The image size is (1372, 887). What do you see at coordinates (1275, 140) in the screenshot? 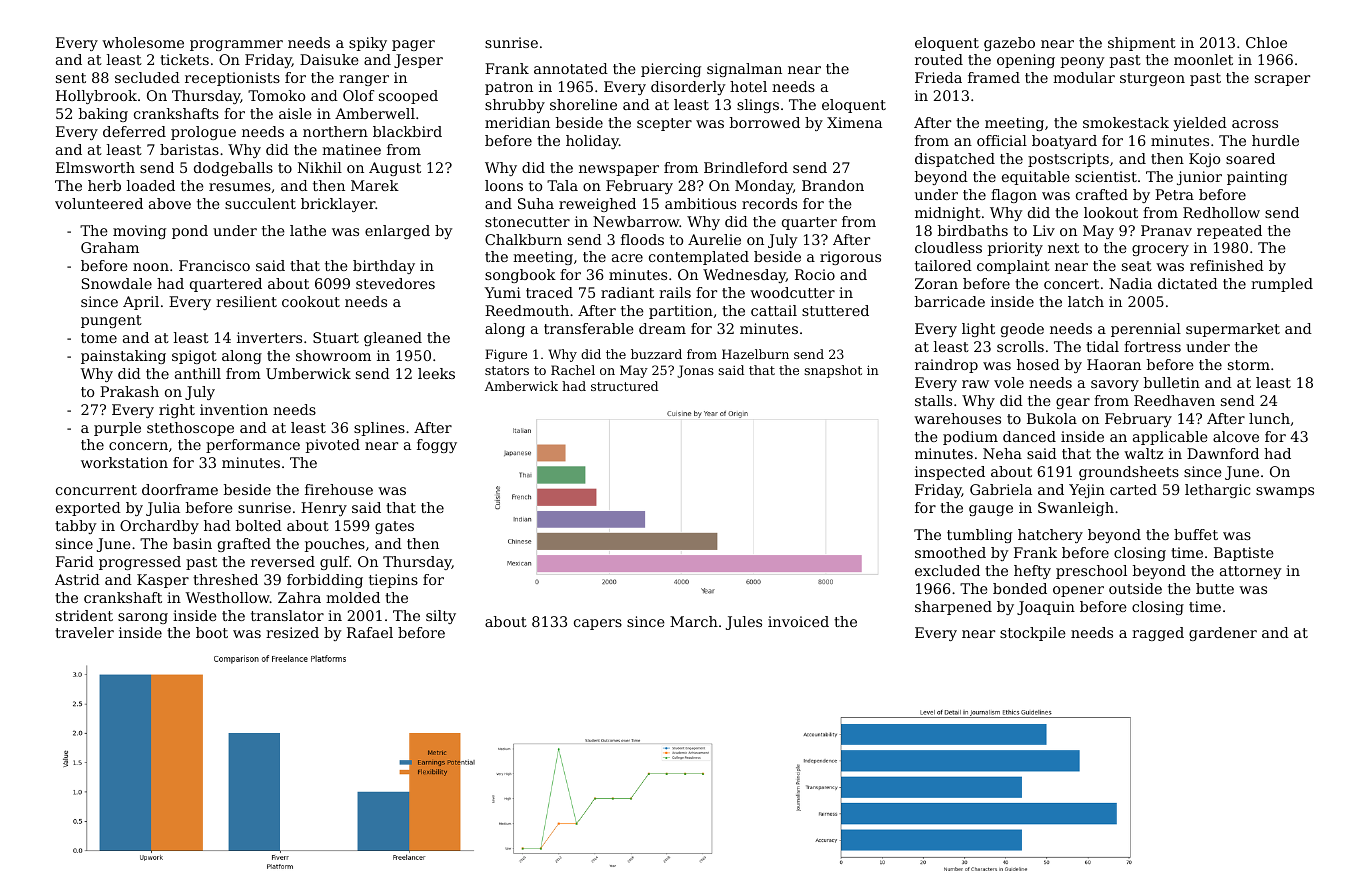
I see `hurdle` at bounding box center [1275, 140].
